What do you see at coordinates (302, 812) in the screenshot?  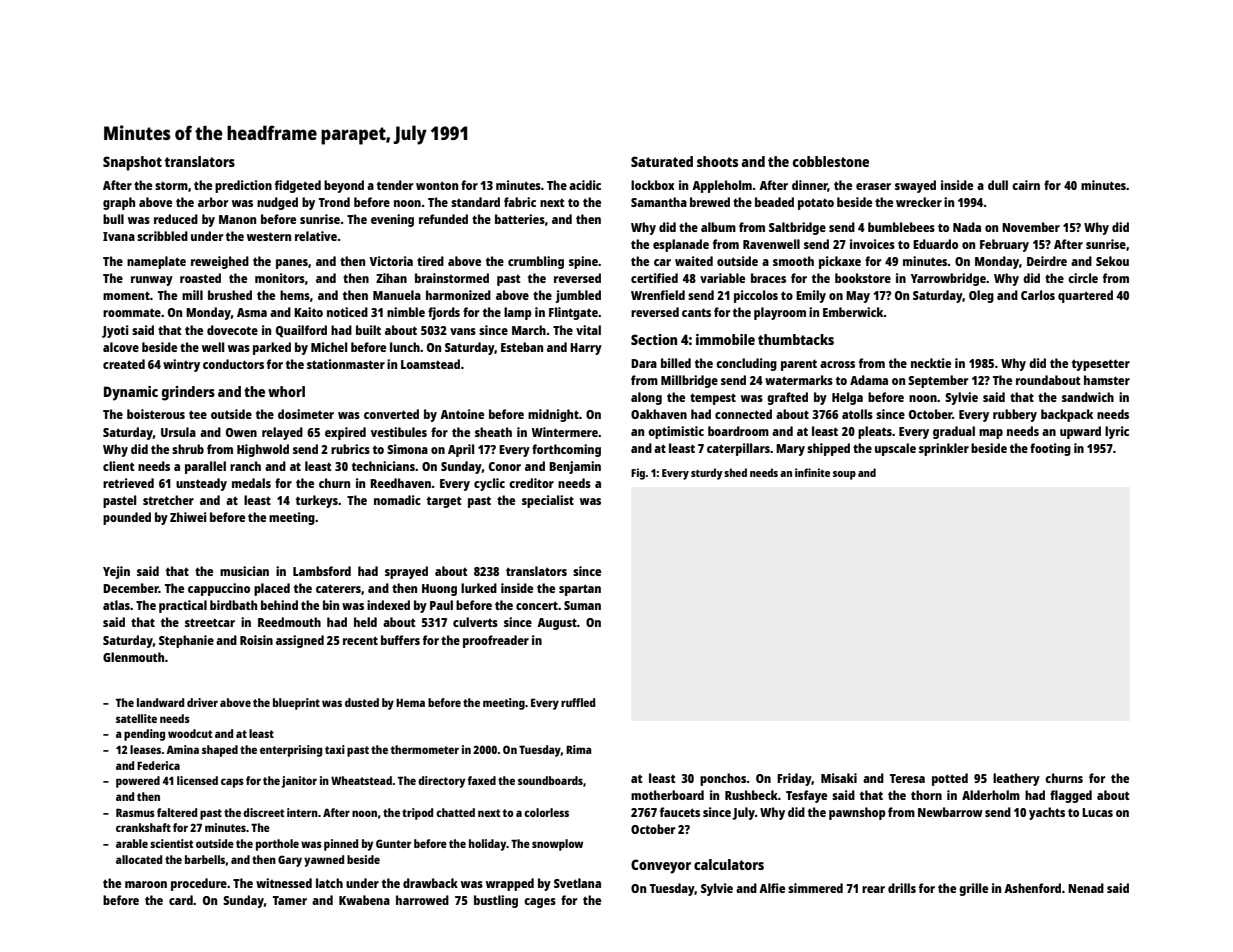 I see `intern` at bounding box center [302, 812].
